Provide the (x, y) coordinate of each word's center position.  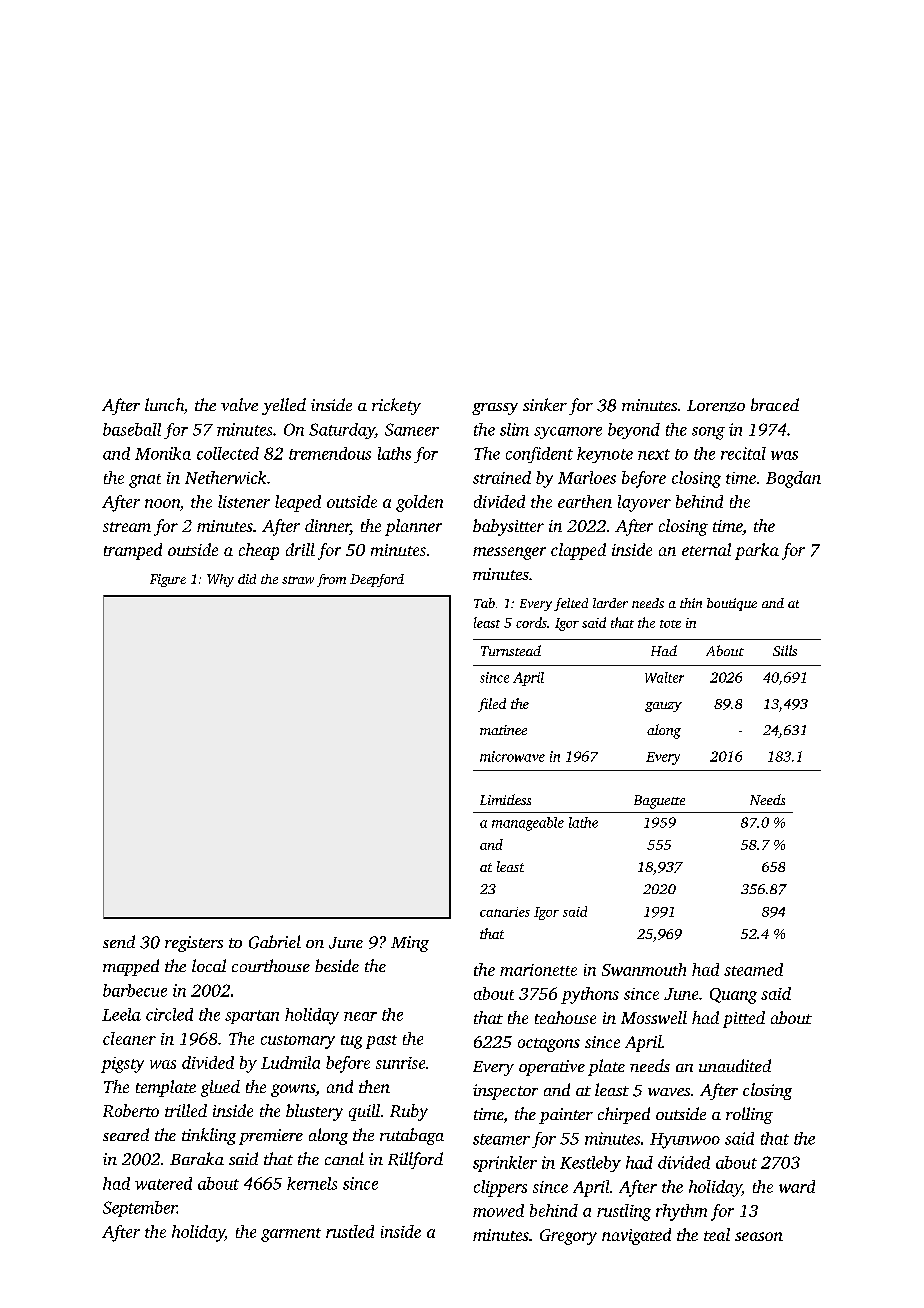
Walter (664, 677)
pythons (590, 995)
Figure (168, 580)
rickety (396, 406)
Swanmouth (644, 969)
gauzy (663, 707)
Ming (410, 944)
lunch (164, 404)
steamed (753, 969)
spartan (252, 1017)
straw (298, 580)
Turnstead (511, 650)
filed (492, 705)
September (140, 1209)
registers (194, 944)
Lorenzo (716, 406)
